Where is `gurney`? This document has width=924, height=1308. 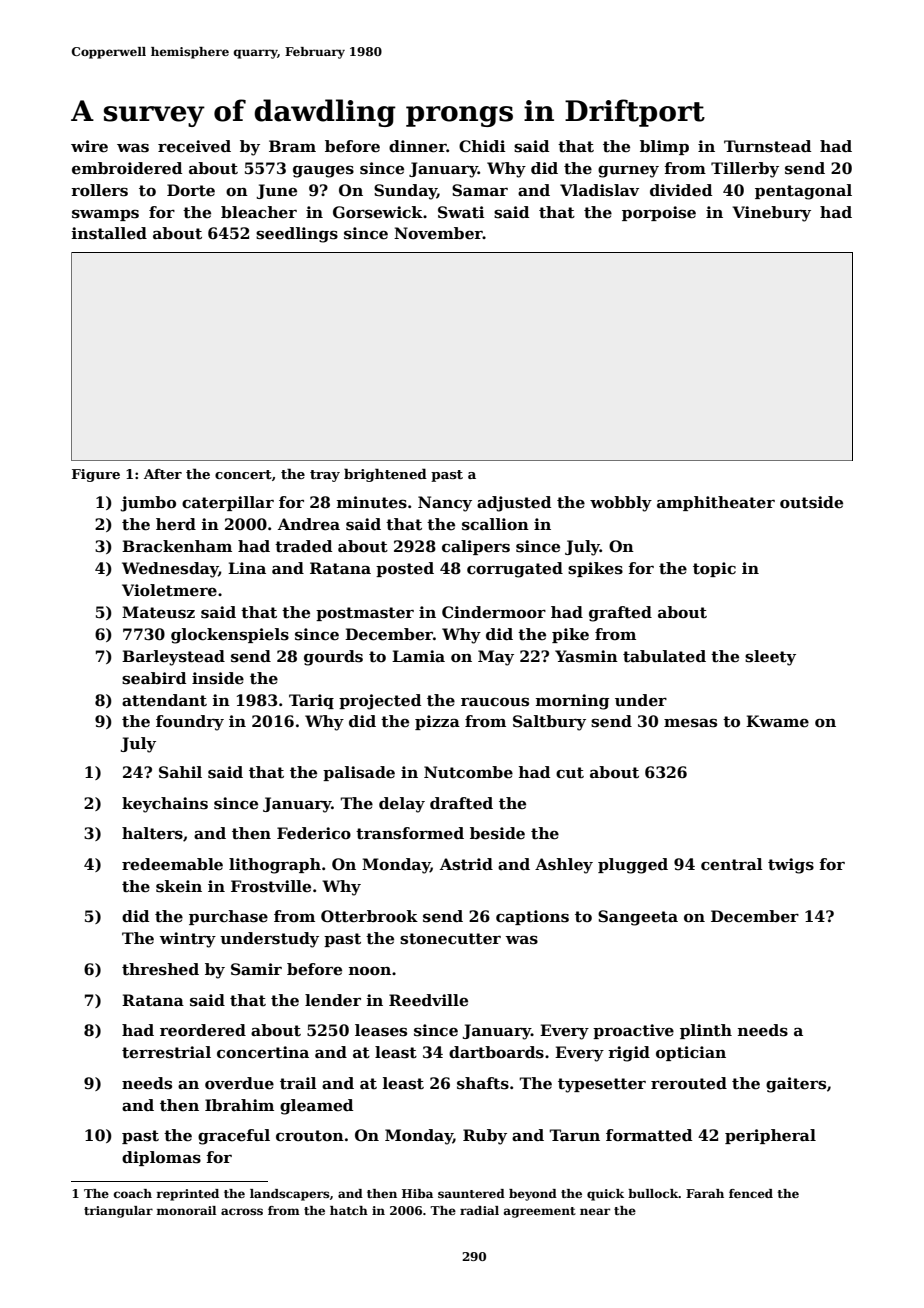 gurney is located at coordinates (628, 172).
